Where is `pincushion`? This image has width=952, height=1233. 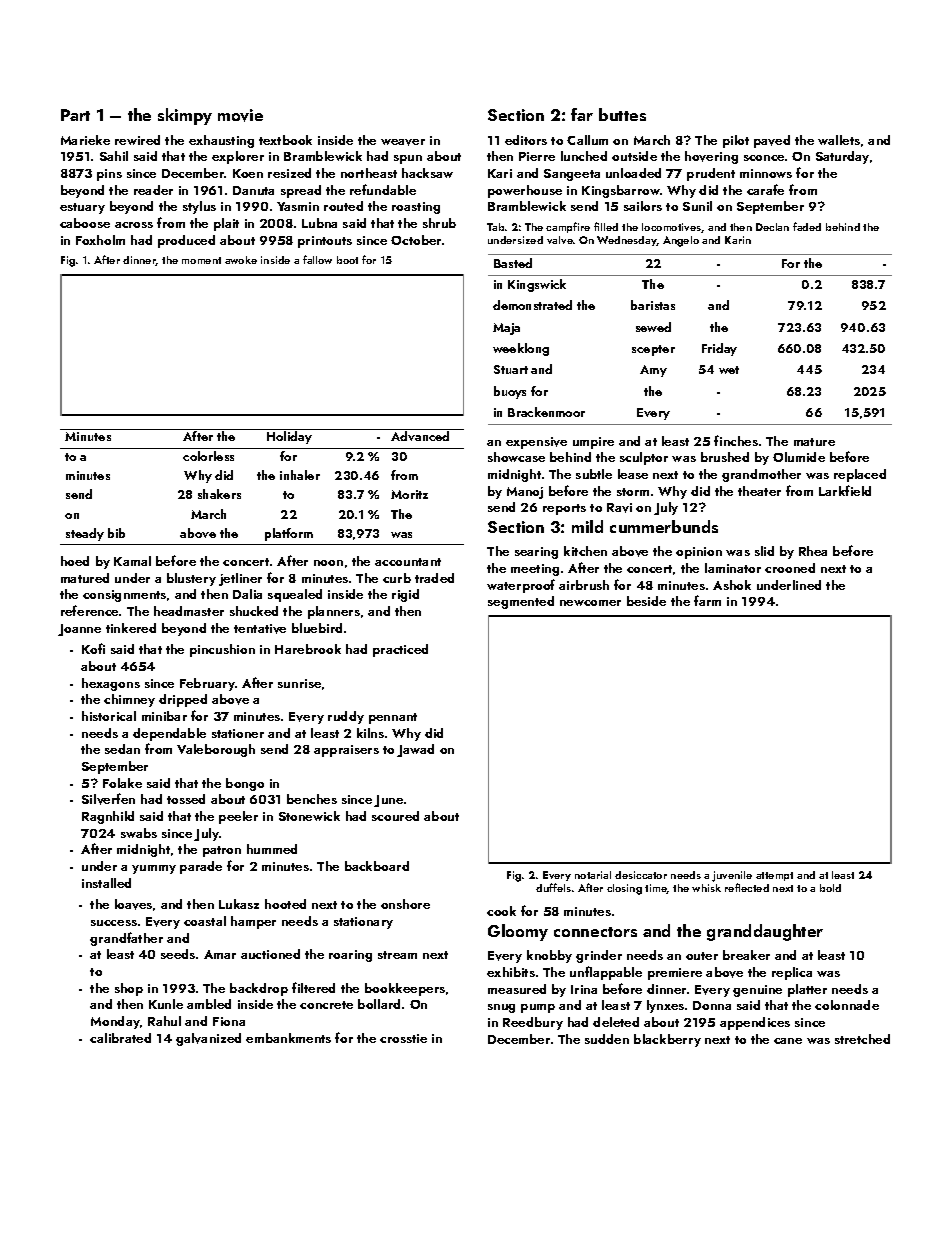 pincushion is located at coordinates (222, 650).
